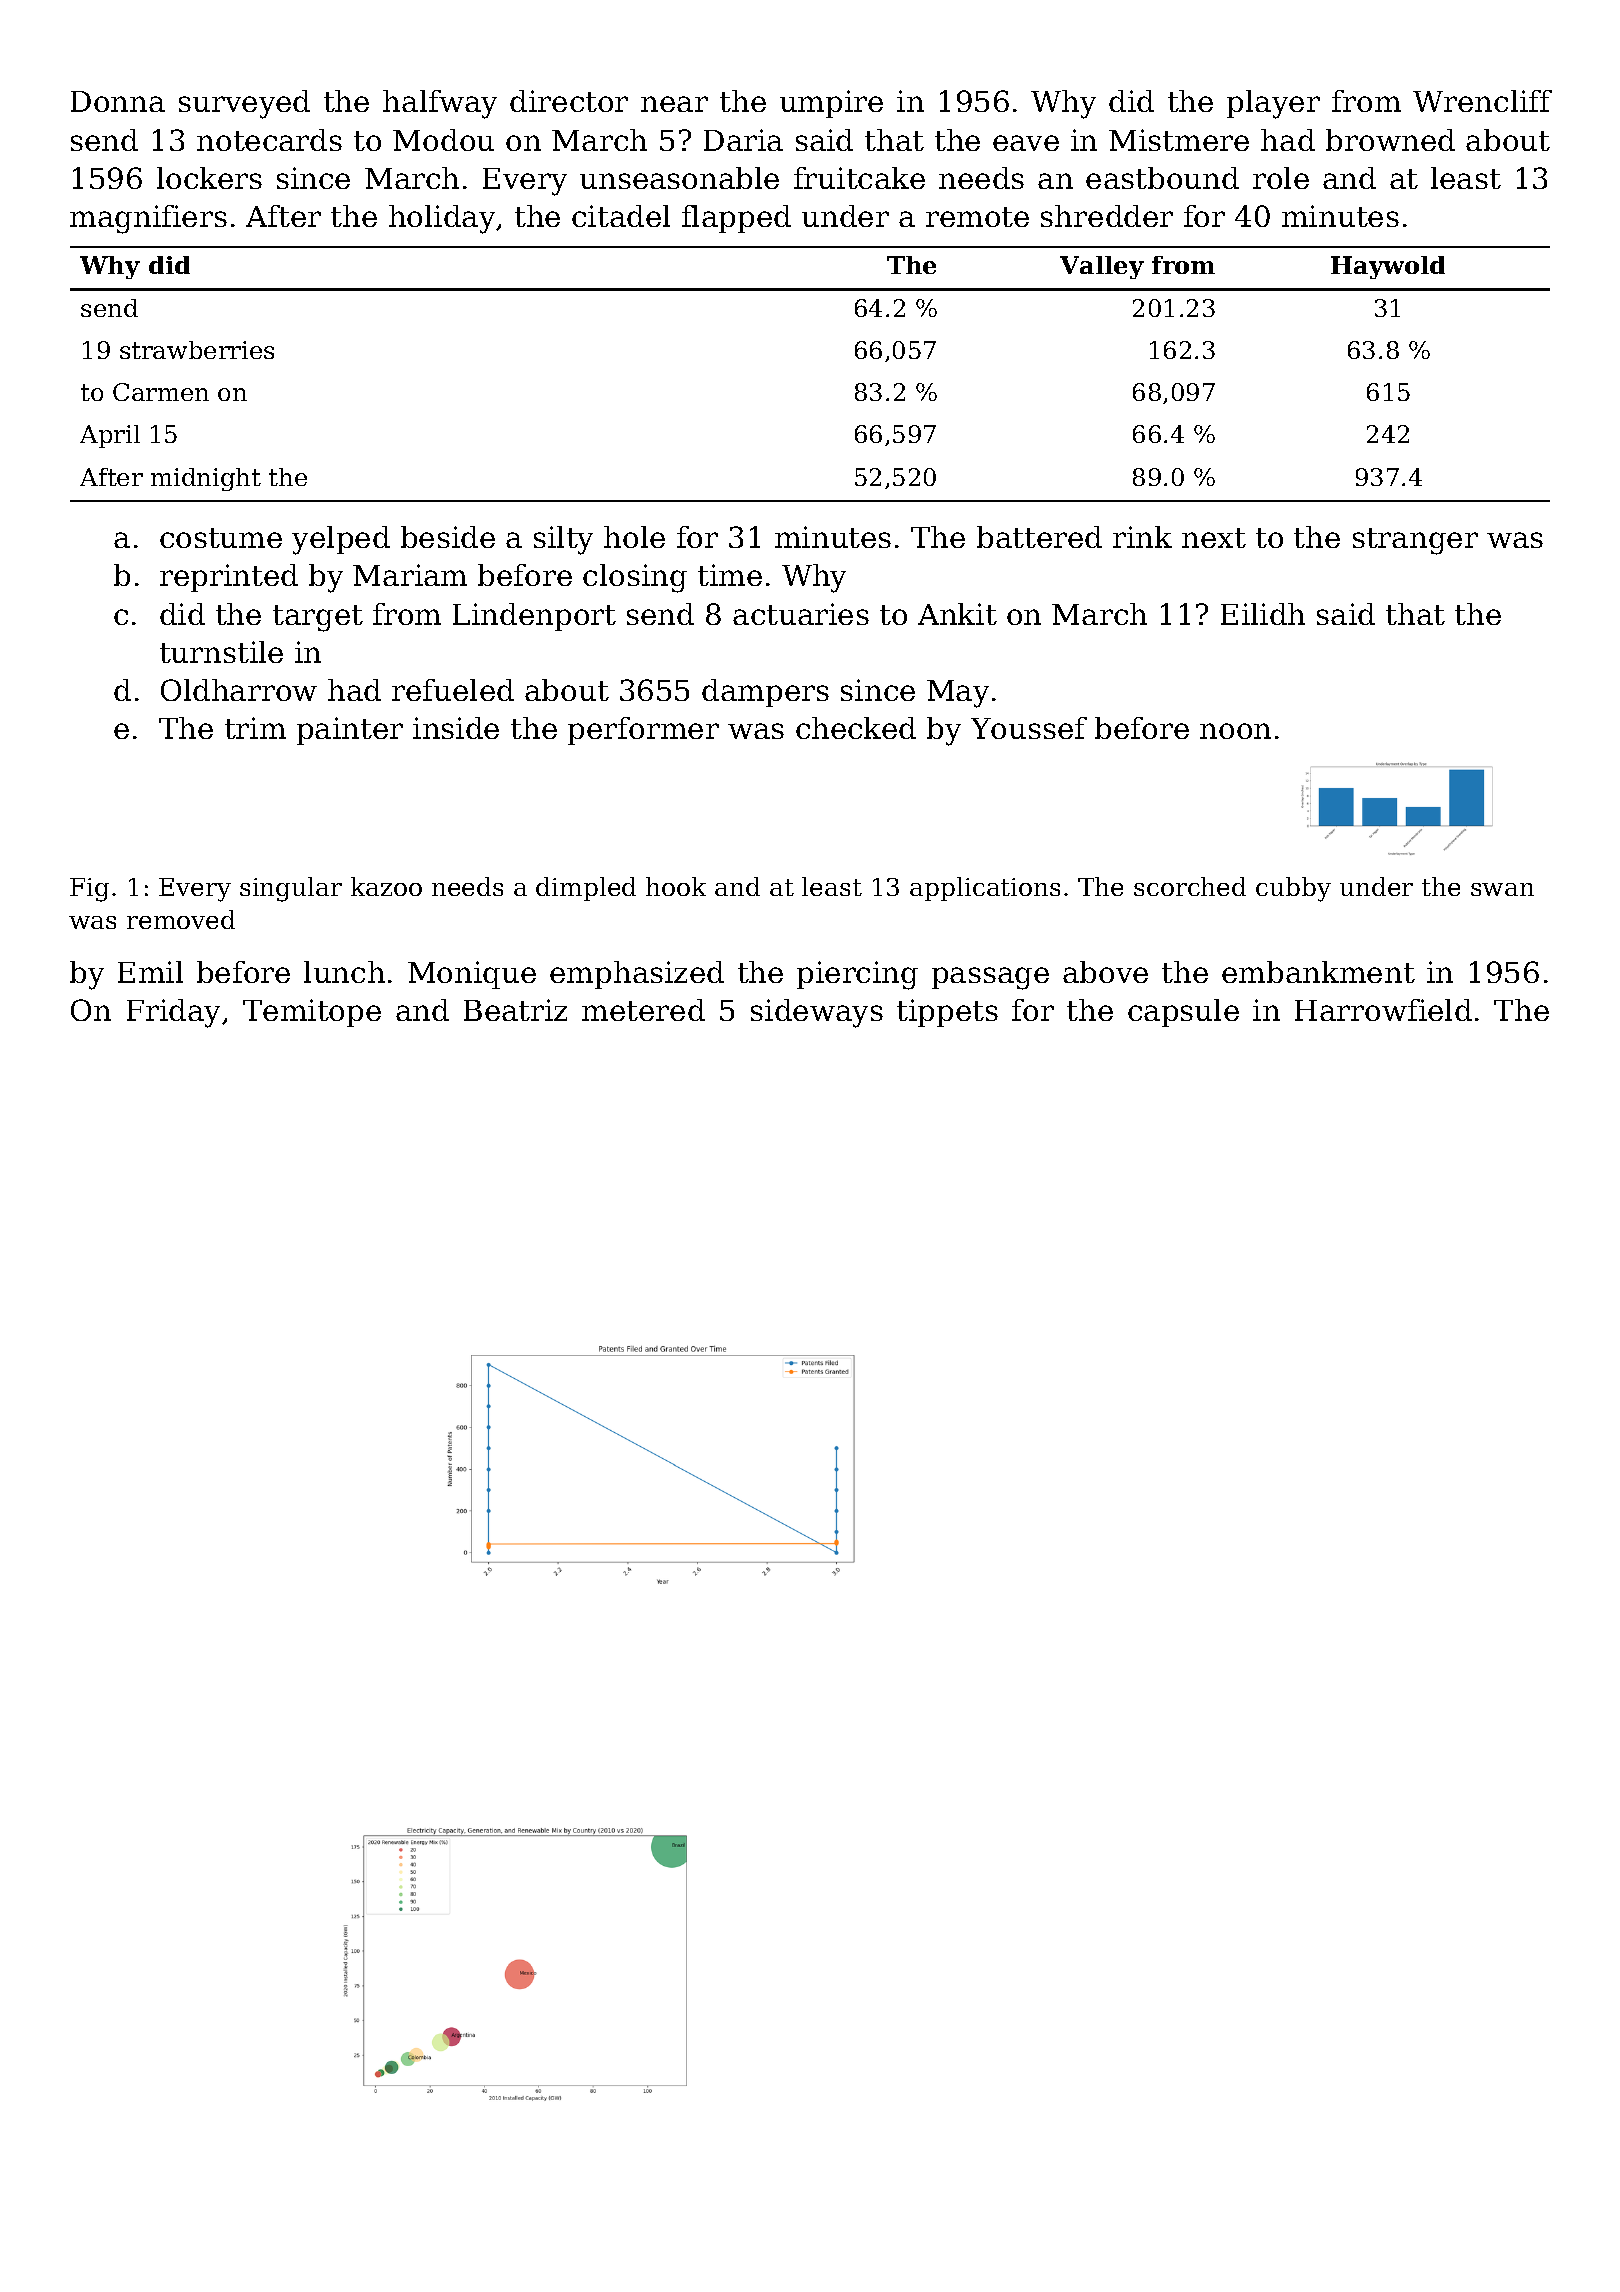 This screenshot has width=1620, height=2292. What do you see at coordinates (312, 1013) in the screenshot?
I see `Temitope` at bounding box center [312, 1013].
